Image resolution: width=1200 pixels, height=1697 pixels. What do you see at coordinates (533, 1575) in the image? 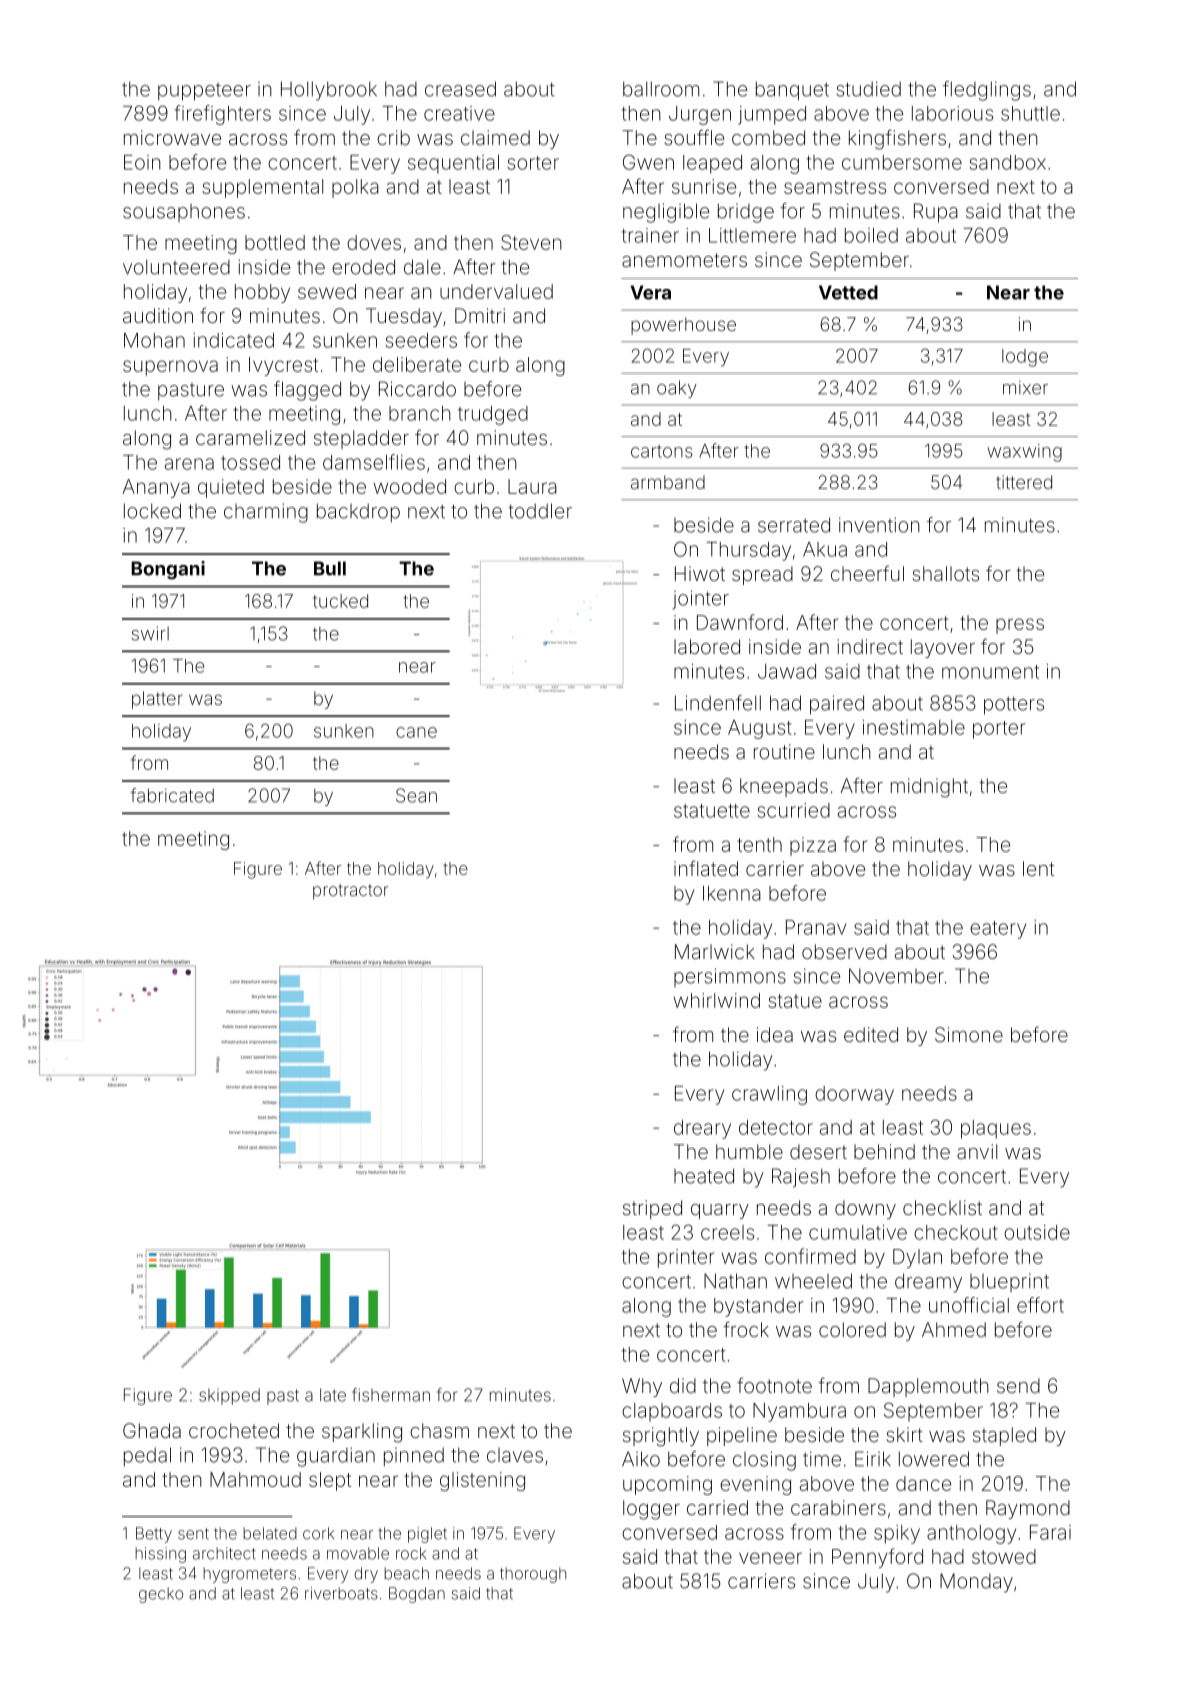
I see `thorough` at bounding box center [533, 1575].
